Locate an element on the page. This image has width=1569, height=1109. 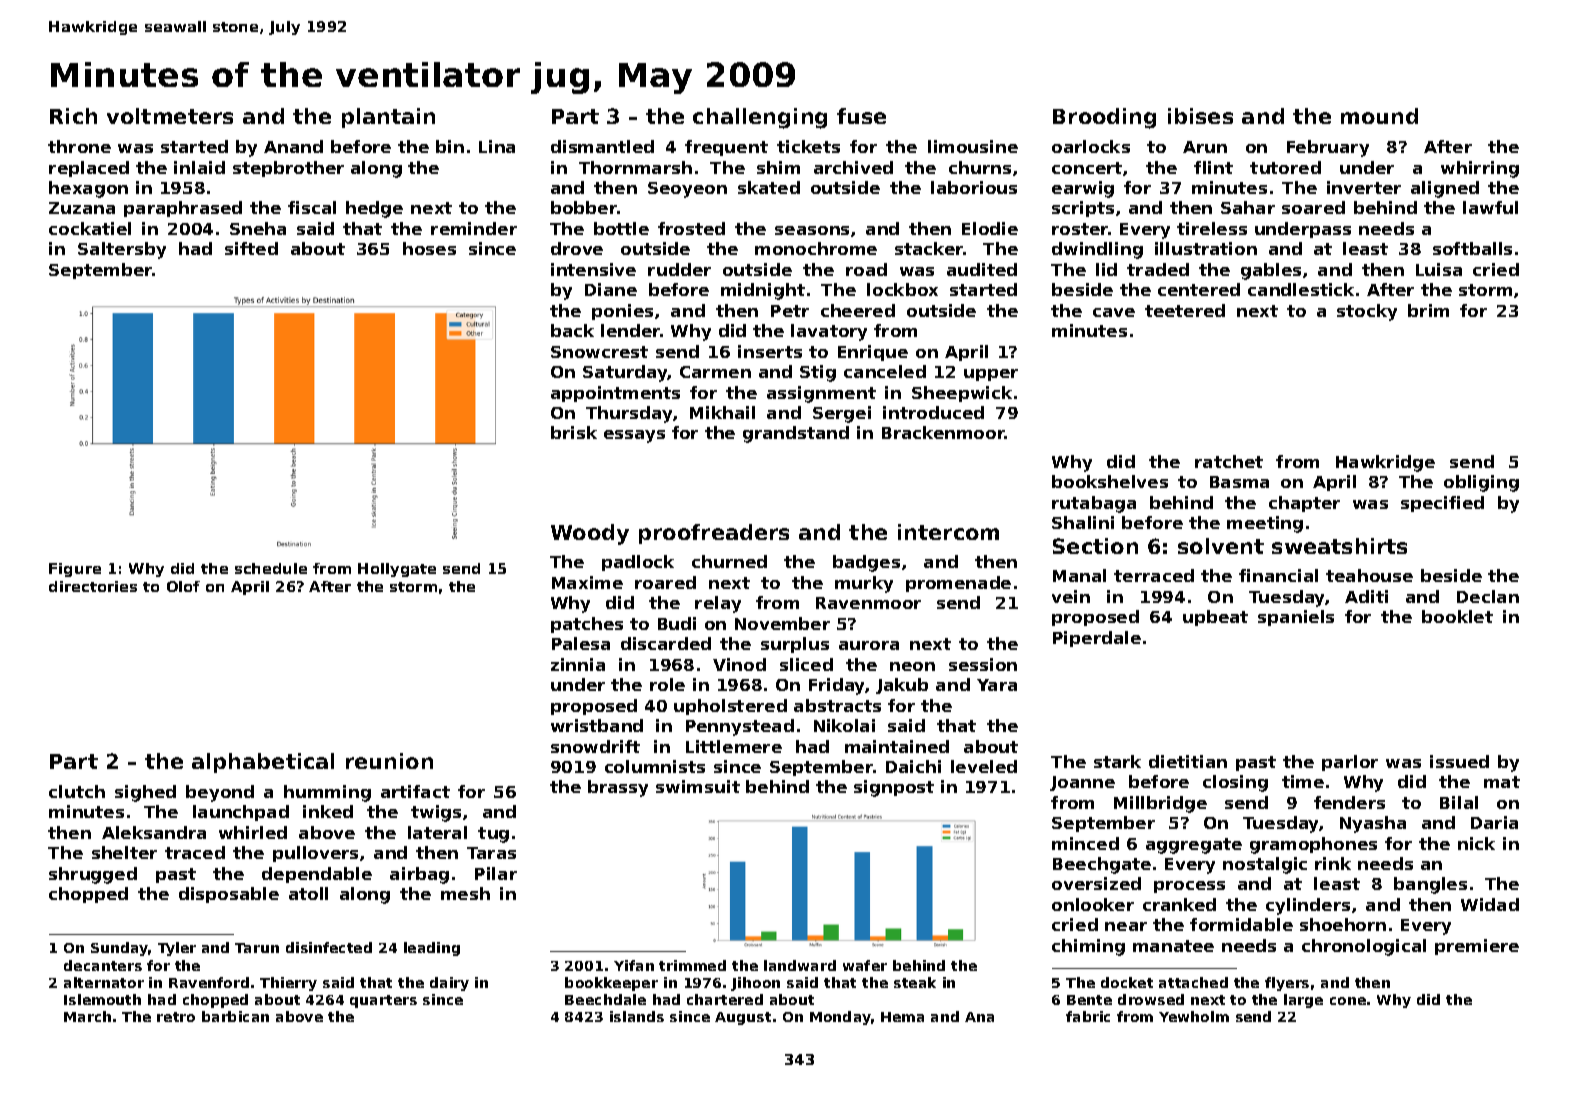
maintained is located at coordinates (897, 746).
